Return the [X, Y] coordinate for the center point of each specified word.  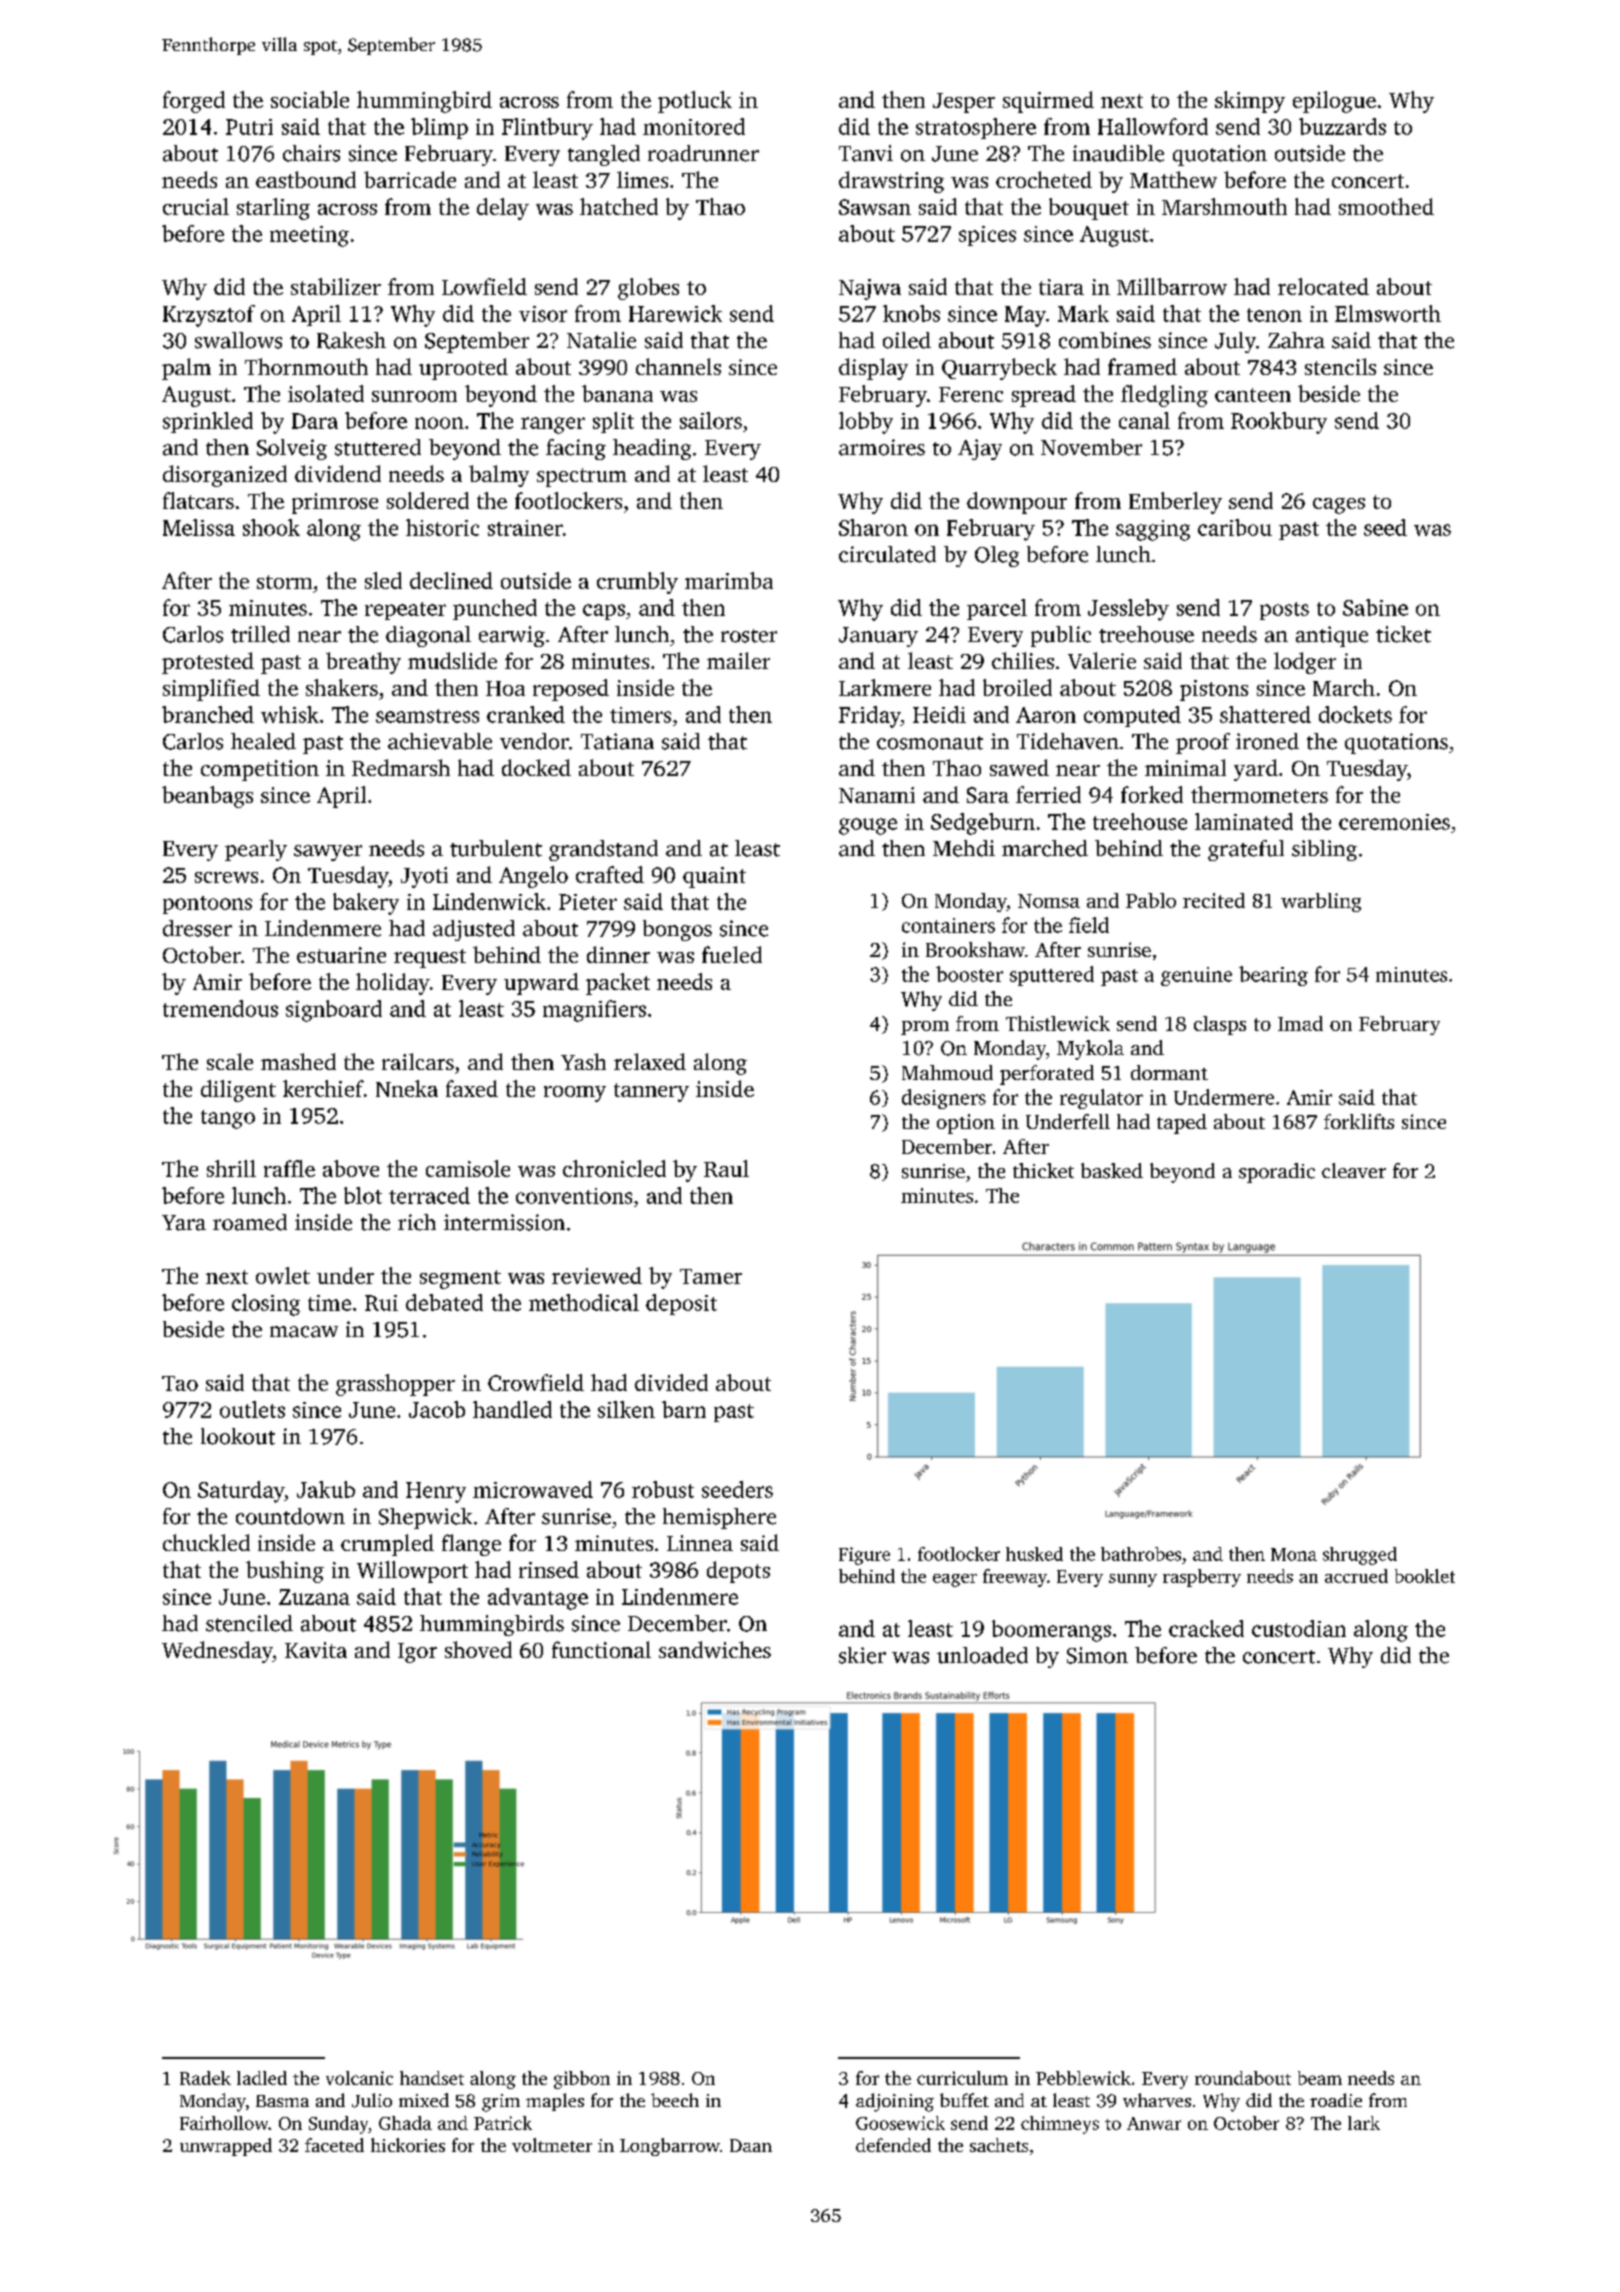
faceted [334, 2145]
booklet [1425, 1576]
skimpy [1250, 102]
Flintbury [547, 129]
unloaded [982, 1655]
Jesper [964, 103]
